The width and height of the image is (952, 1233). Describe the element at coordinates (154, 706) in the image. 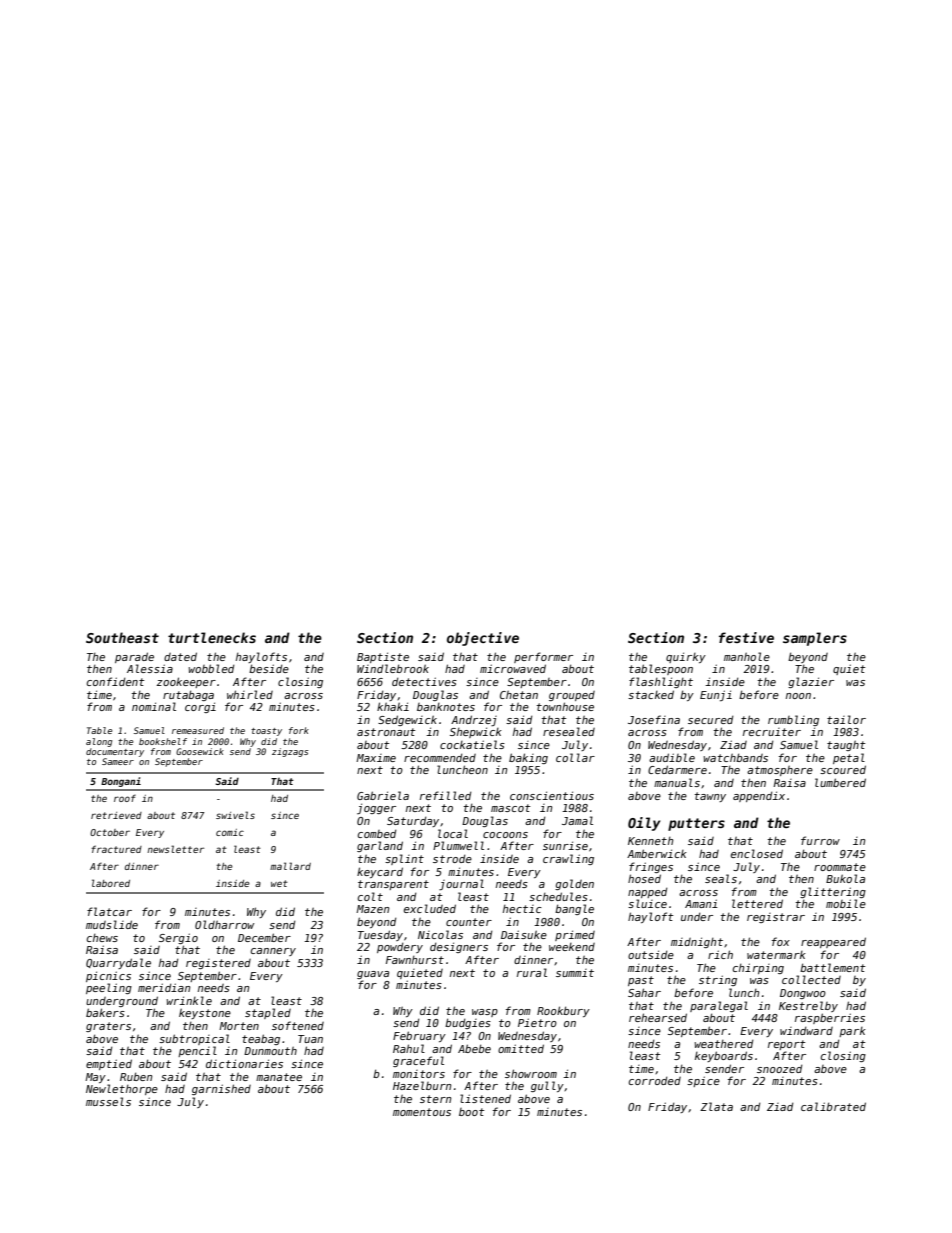

I see `nominal` at that location.
